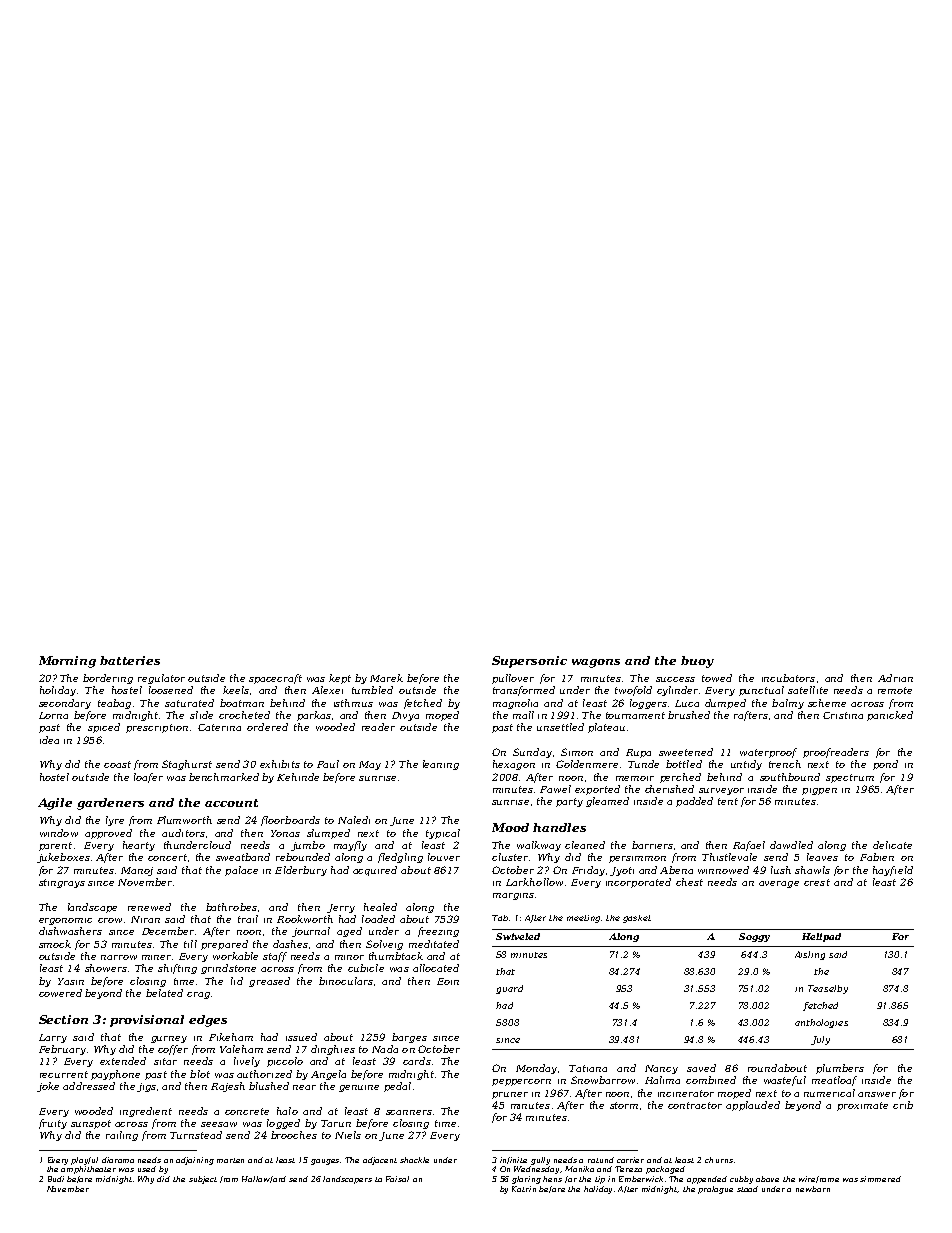  I want to click on Monday, so click(536, 1069).
